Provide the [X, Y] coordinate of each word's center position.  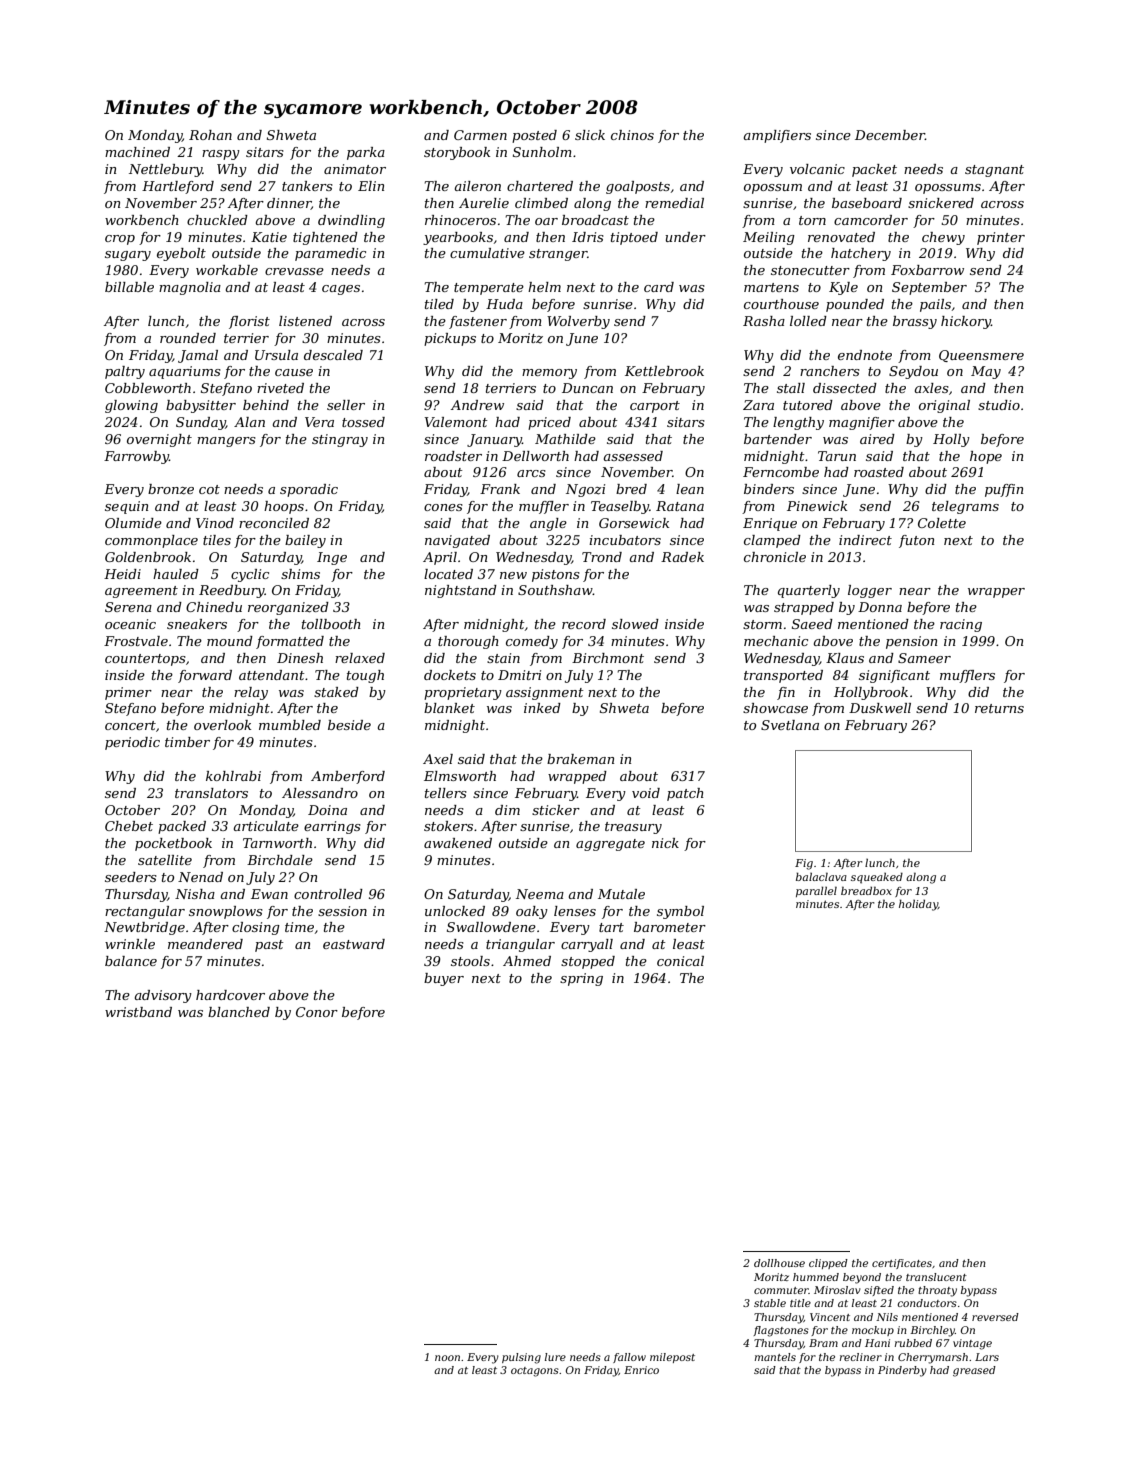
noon [447, 1358]
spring [581, 979]
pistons [556, 575]
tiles [217, 540]
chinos [632, 135]
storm [762, 624]
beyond [862, 1278]
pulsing [521, 1358]
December [890, 135]
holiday [918, 905]
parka [366, 153]
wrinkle [130, 944]
